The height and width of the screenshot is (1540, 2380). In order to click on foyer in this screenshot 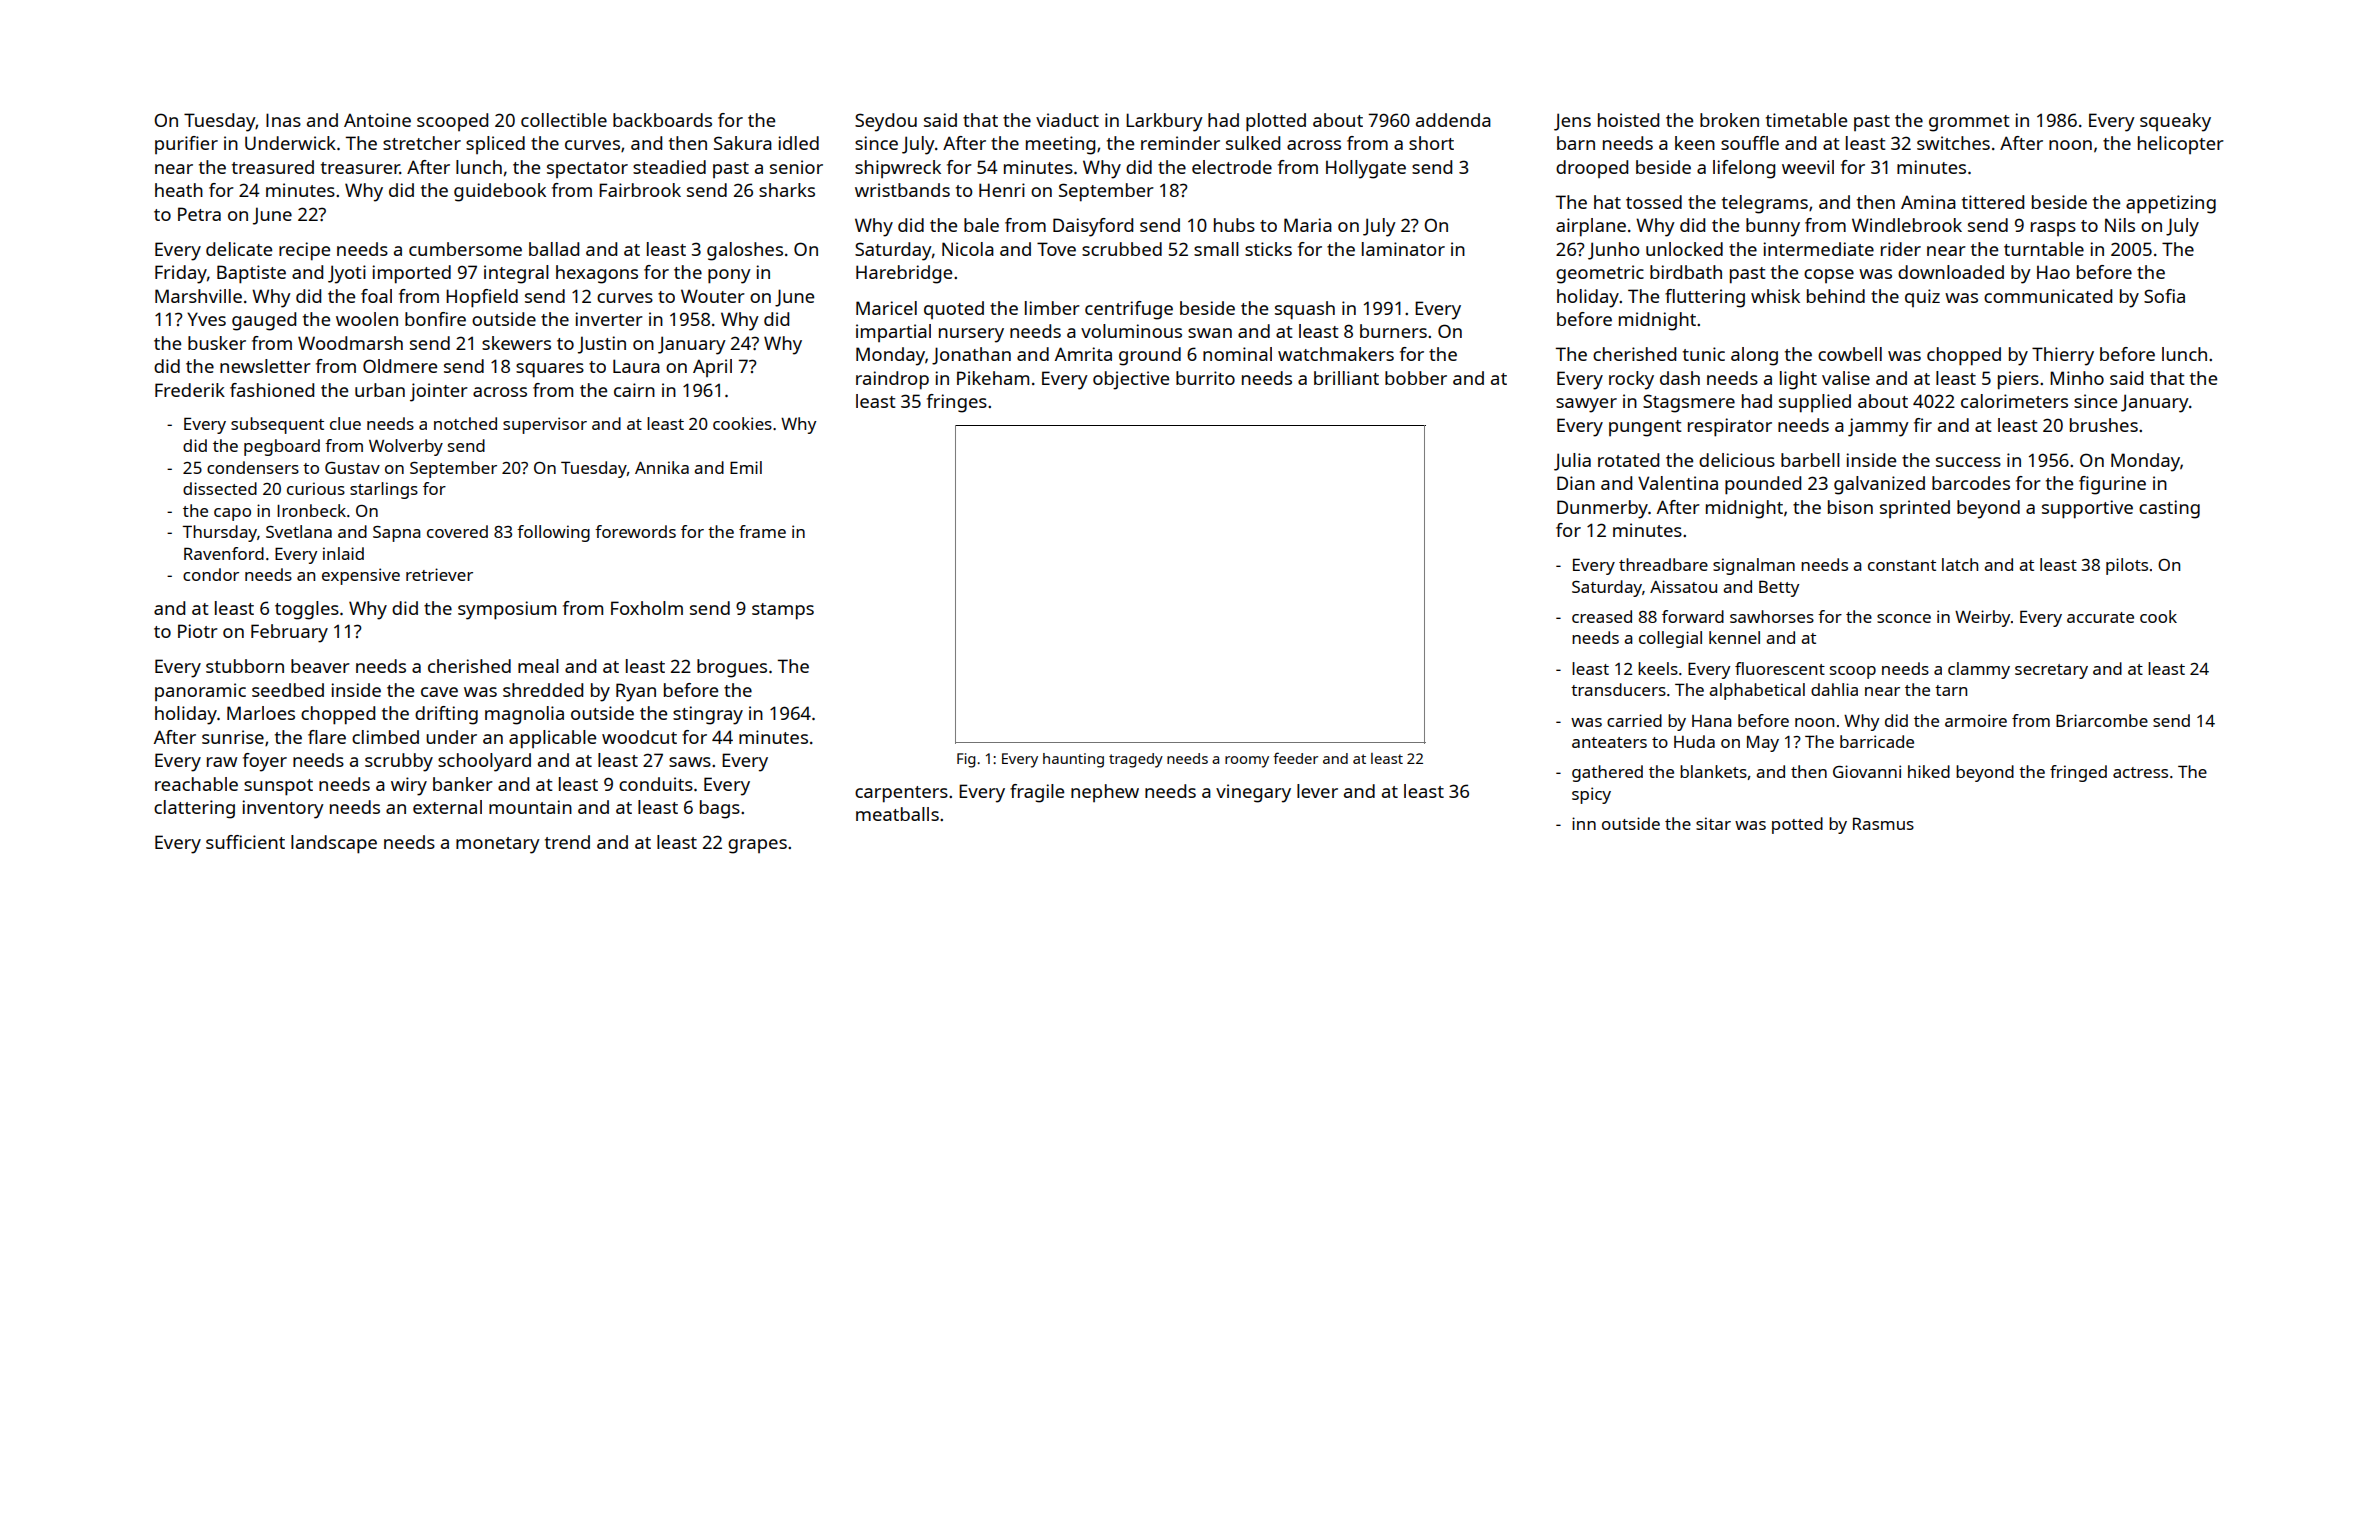, I will do `click(265, 762)`.
